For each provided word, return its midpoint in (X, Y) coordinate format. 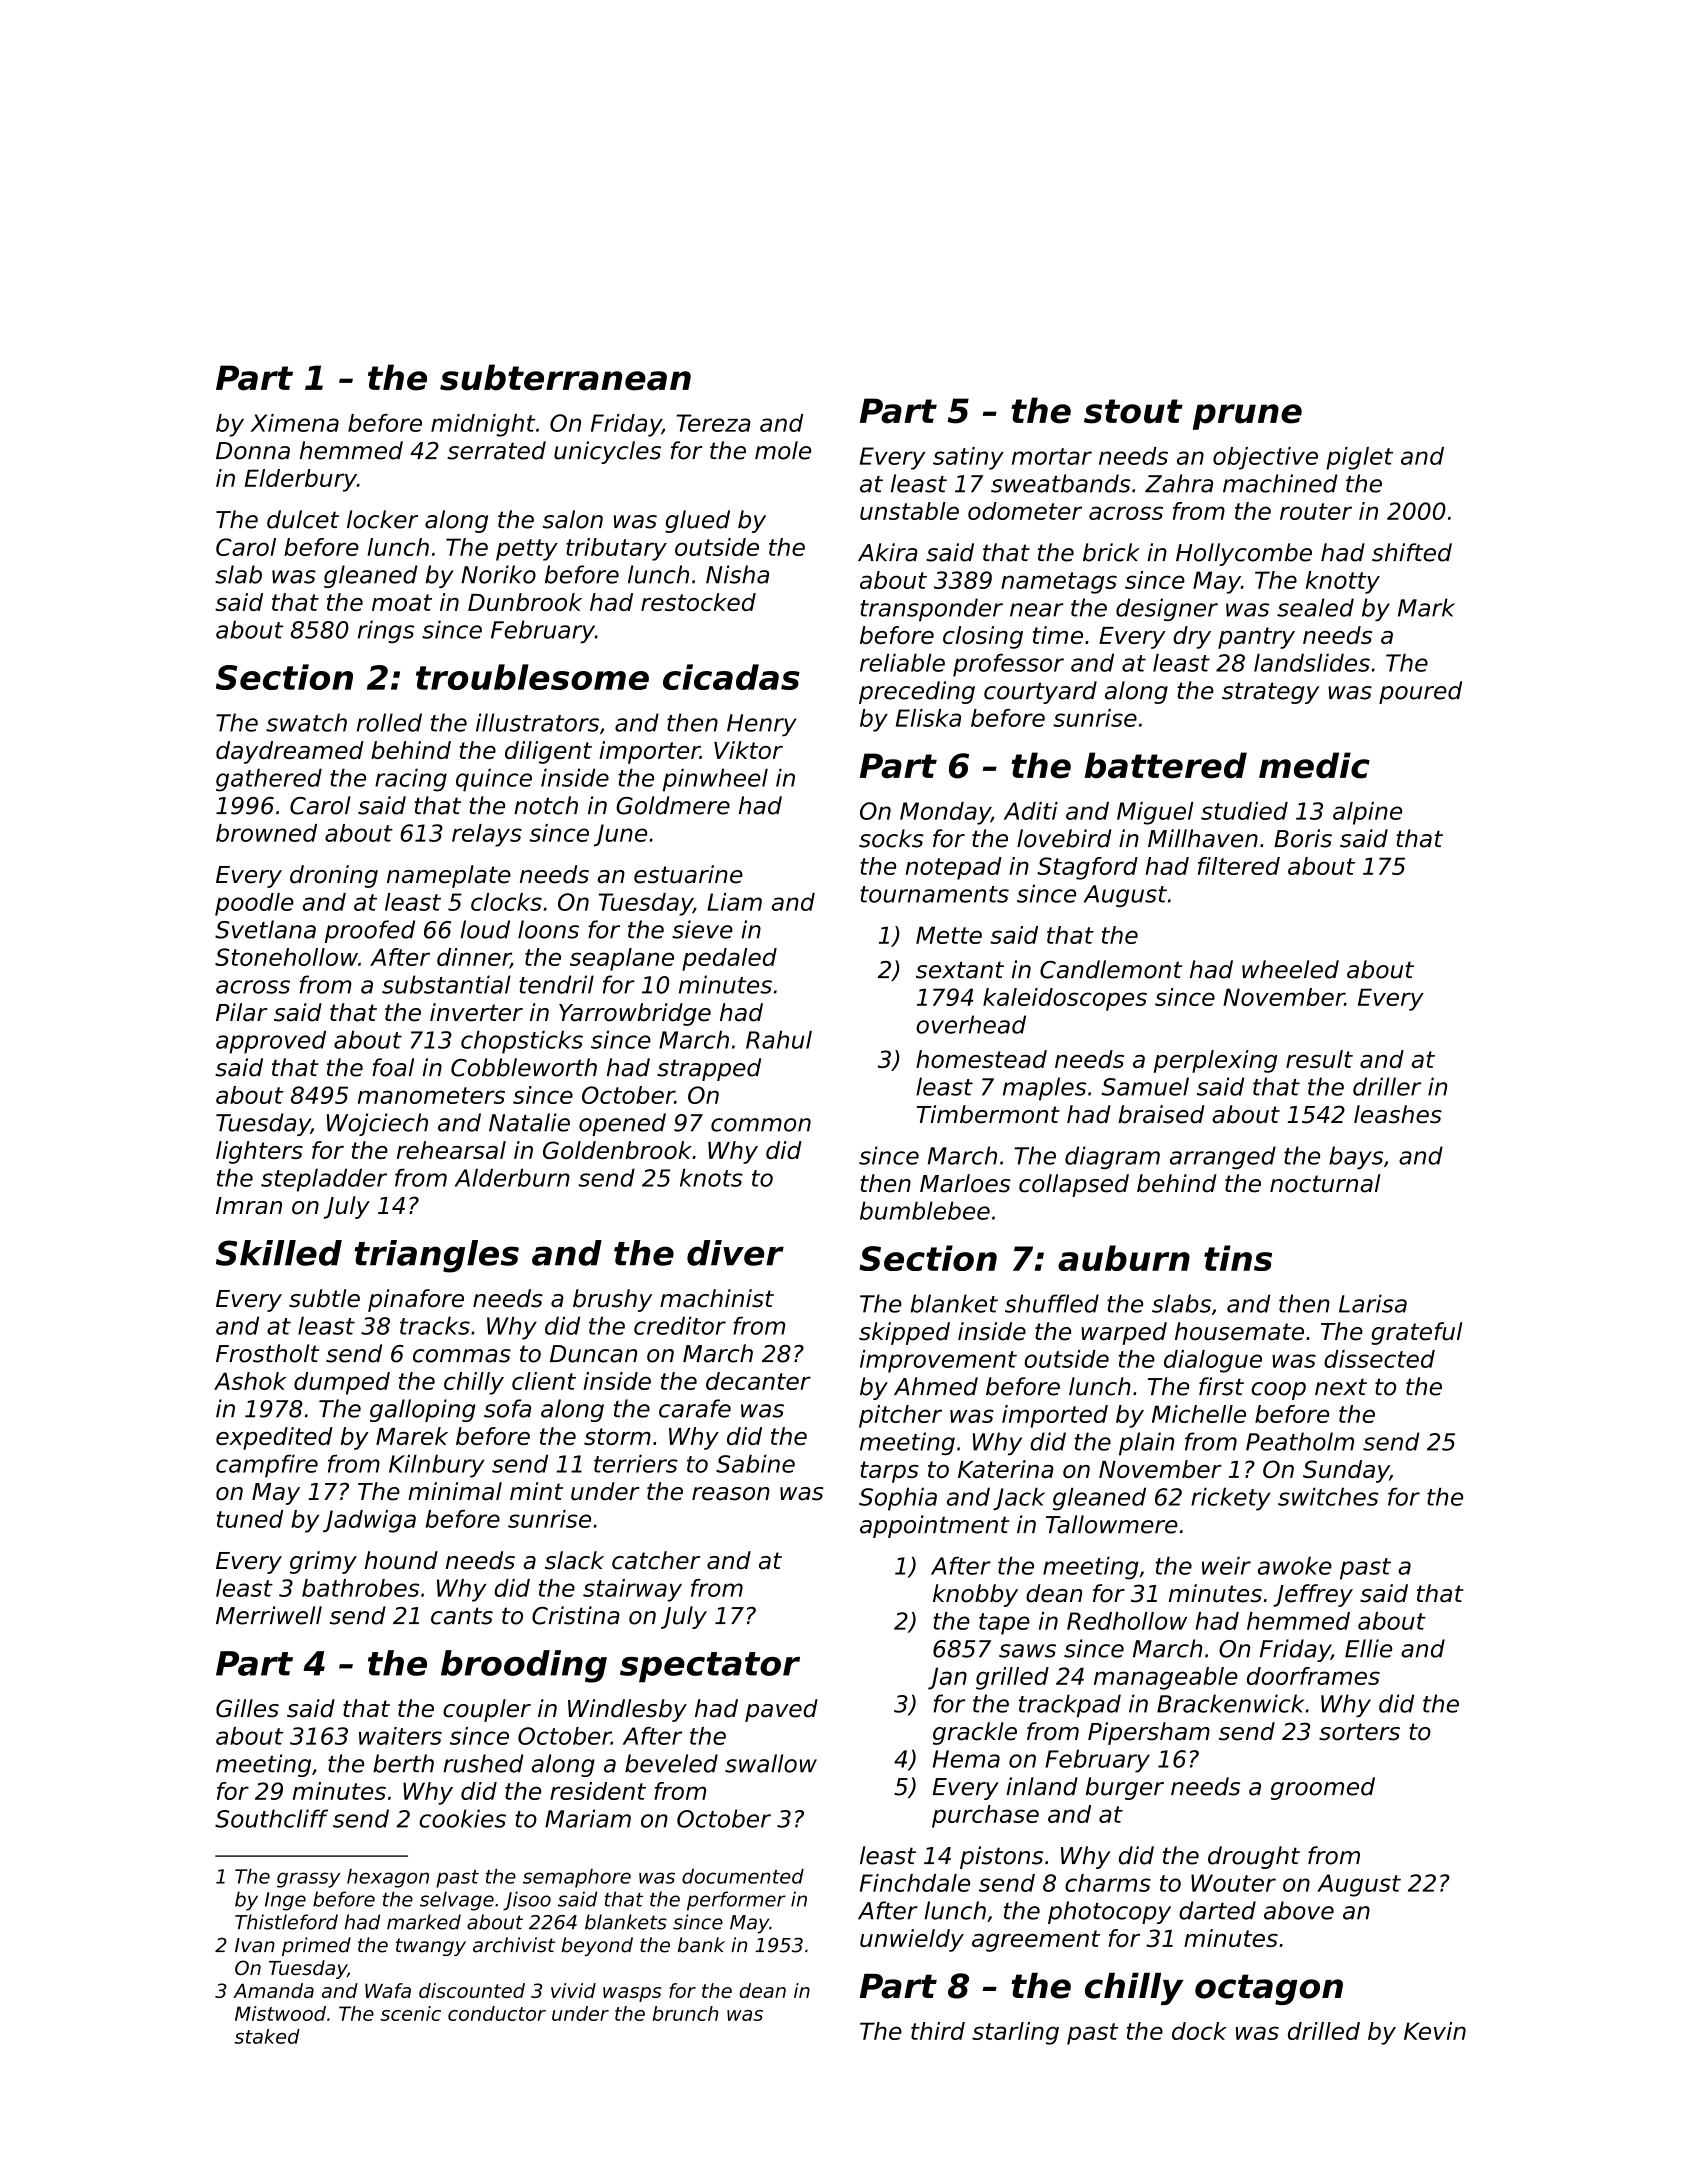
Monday (945, 813)
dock (1199, 2031)
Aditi (1031, 811)
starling (1015, 2033)
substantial (446, 984)
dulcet (303, 519)
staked (267, 2036)
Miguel (1155, 813)
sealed (1315, 607)
